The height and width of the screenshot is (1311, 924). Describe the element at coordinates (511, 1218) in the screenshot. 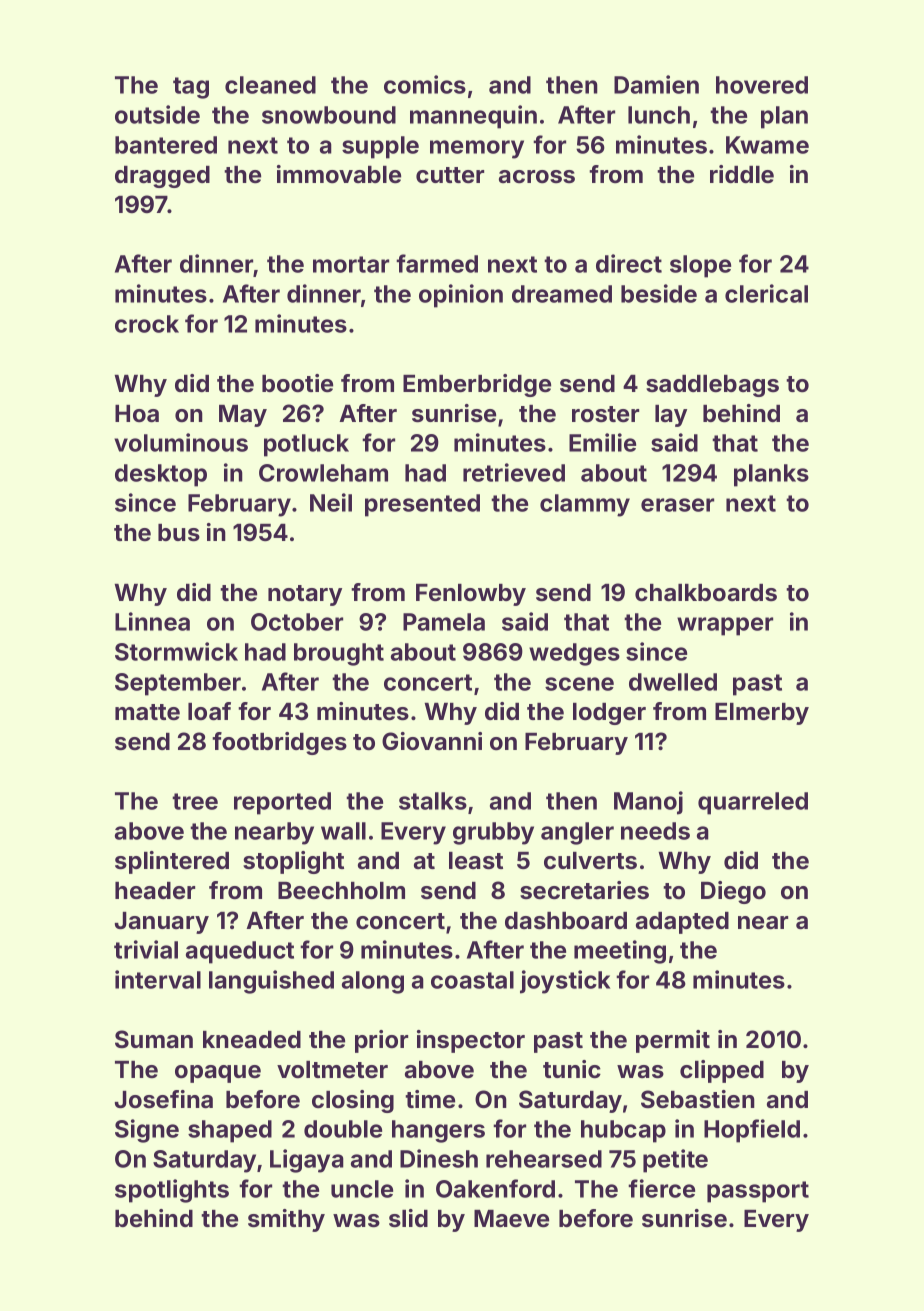

I see `Maeve` at that location.
